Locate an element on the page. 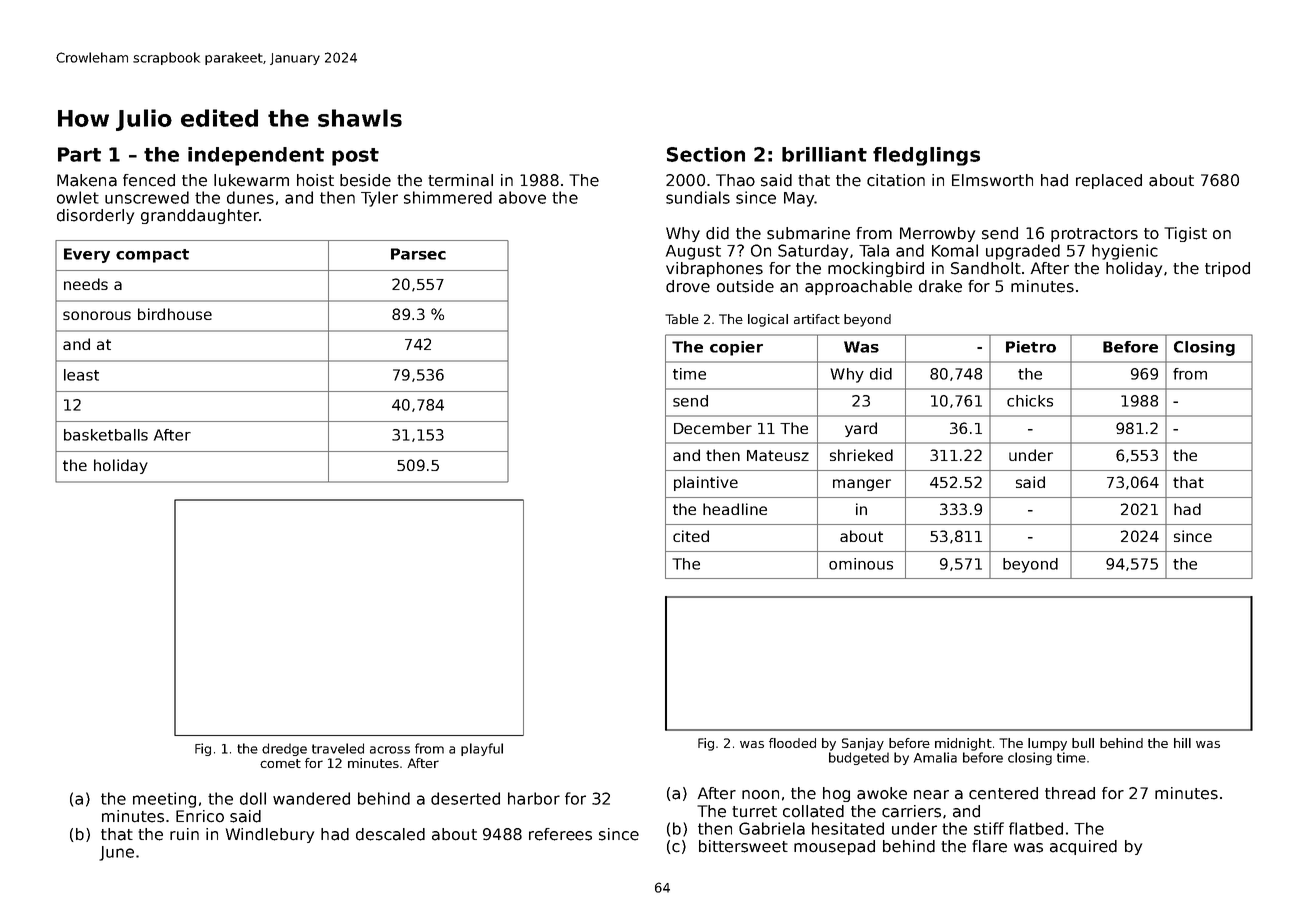 This page has height=924, width=1308. fledglings is located at coordinates (926, 156).
